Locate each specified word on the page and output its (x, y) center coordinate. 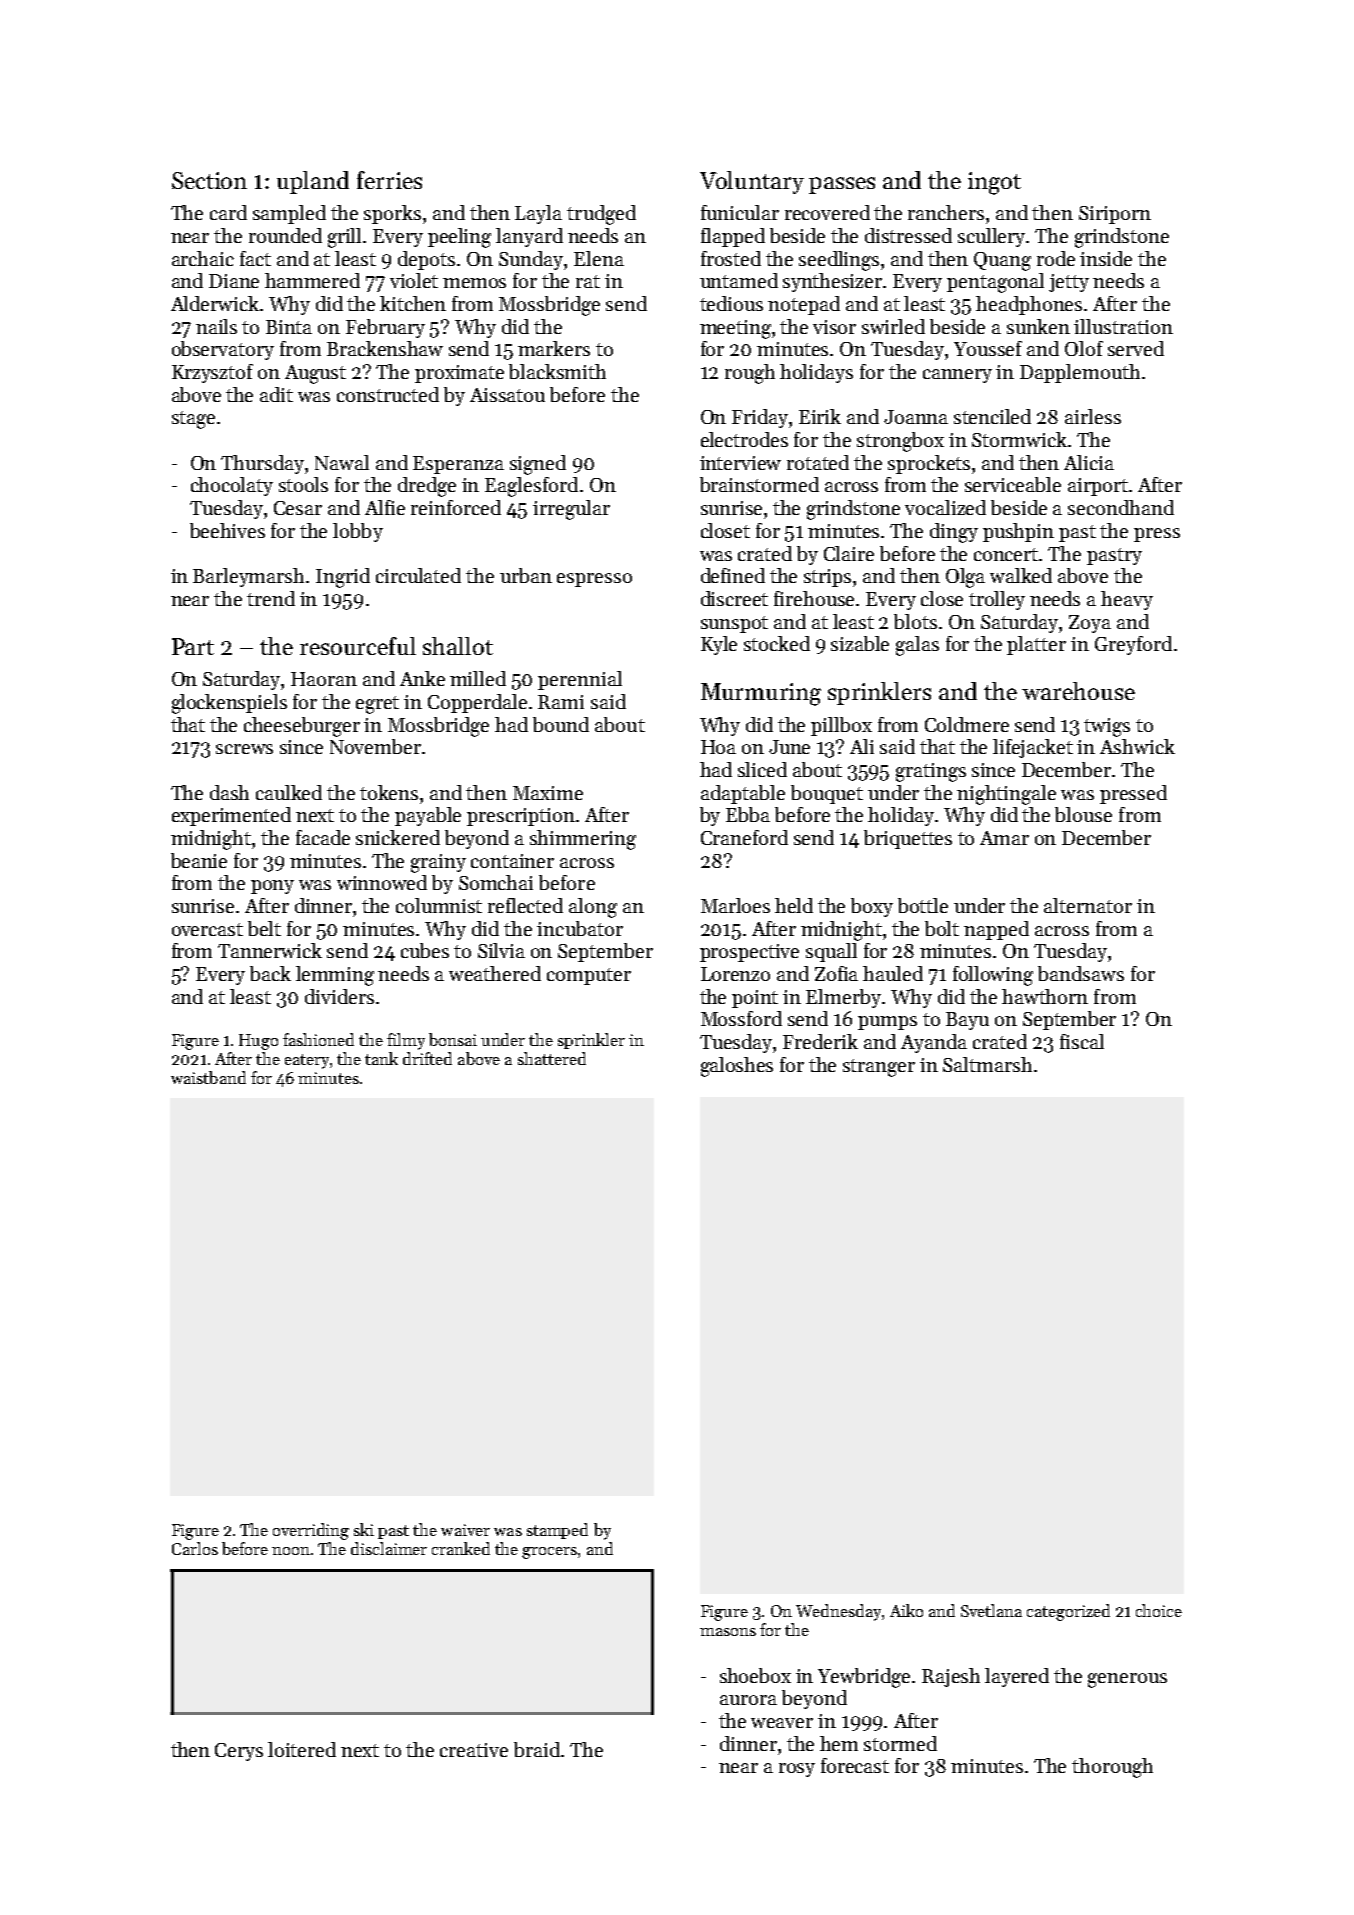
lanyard (529, 237)
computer (589, 976)
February (385, 328)
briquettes (908, 839)
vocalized (945, 507)
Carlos (195, 1548)
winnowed (382, 882)
